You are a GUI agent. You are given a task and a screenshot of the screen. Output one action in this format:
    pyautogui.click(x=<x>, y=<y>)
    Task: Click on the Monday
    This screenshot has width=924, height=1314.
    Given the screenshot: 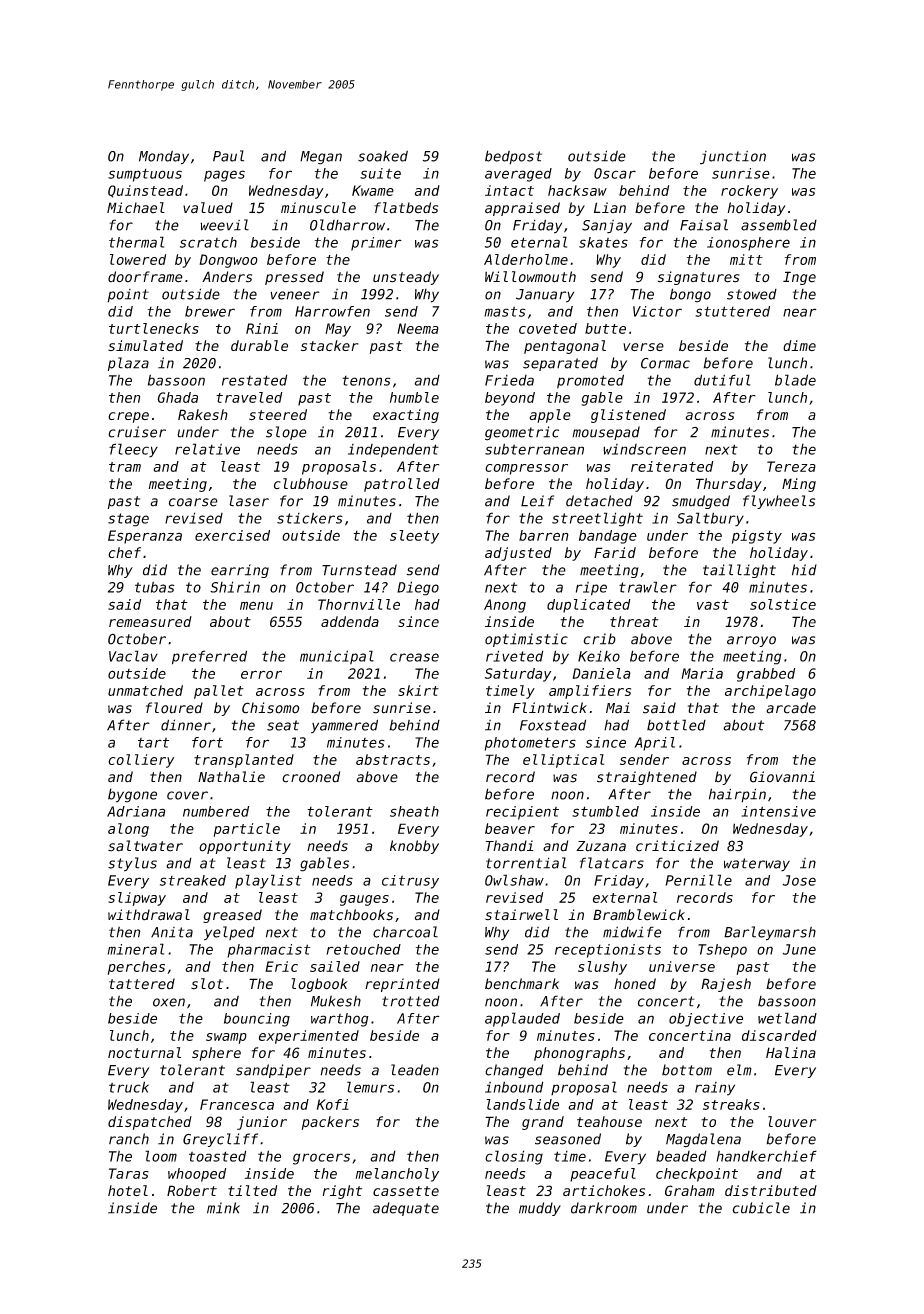 What is the action you would take?
    pyautogui.click(x=164, y=158)
